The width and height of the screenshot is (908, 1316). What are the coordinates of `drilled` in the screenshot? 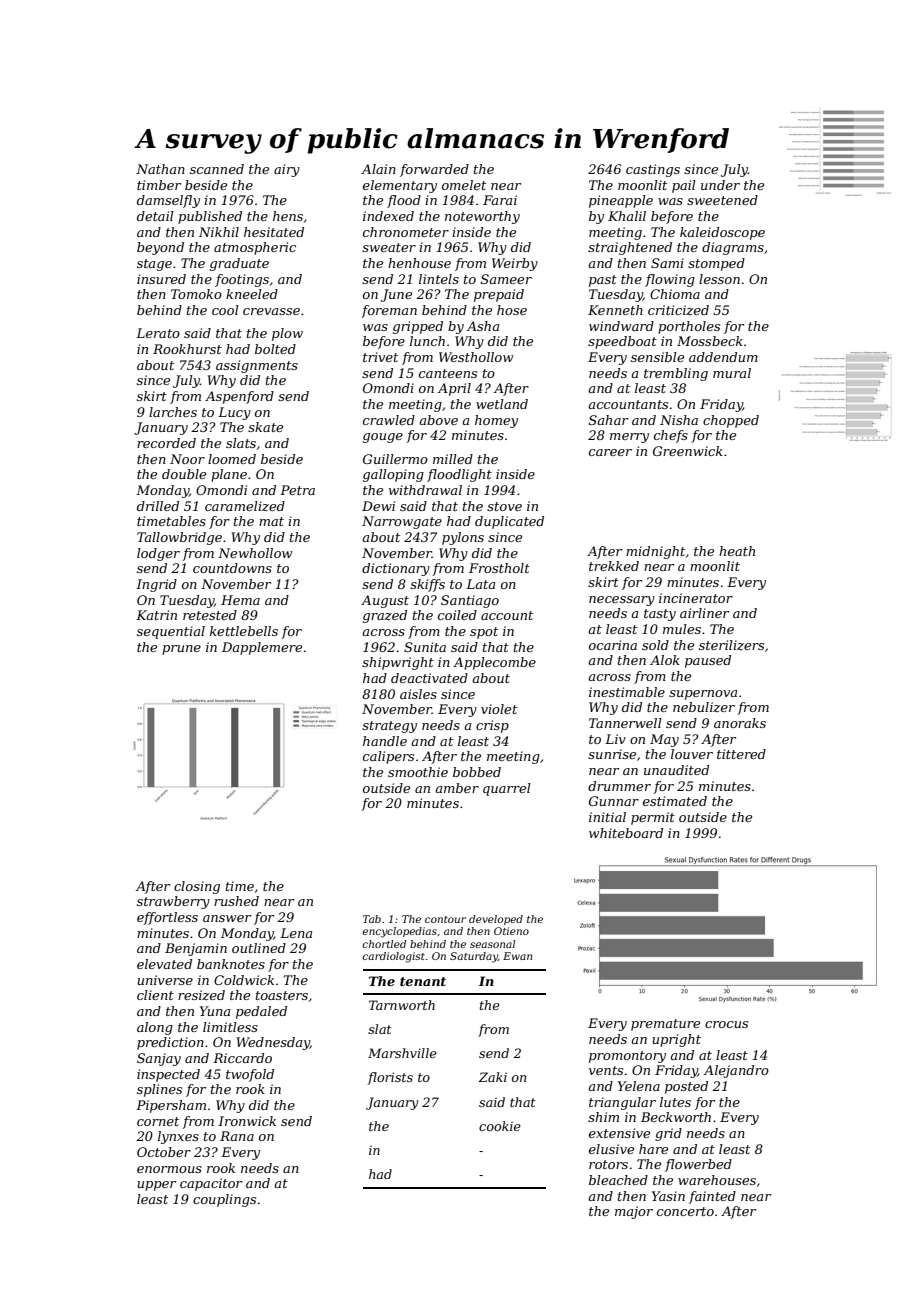 It's located at (158, 506).
